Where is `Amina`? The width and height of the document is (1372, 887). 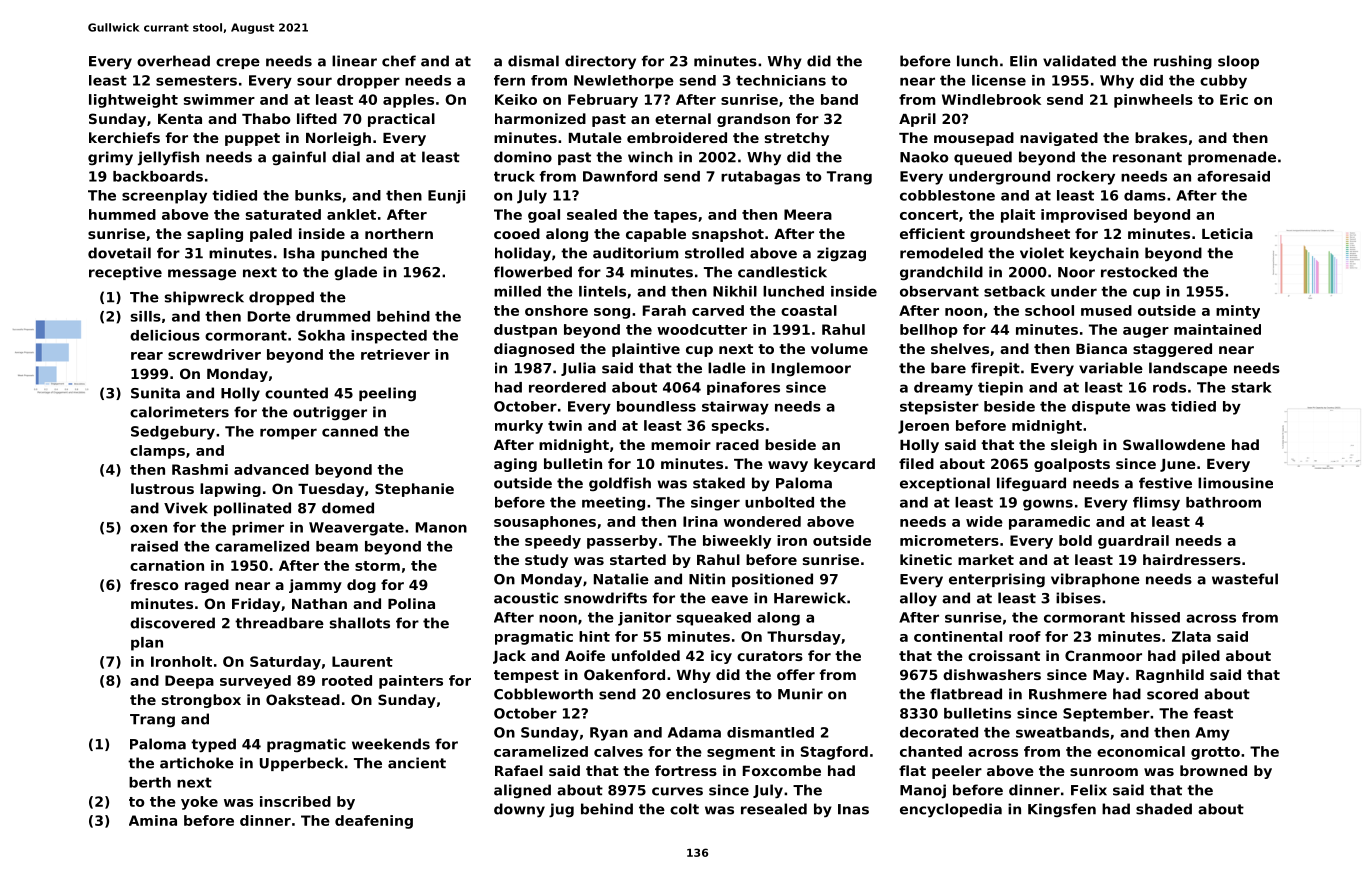
Amina is located at coordinates (153, 820).
